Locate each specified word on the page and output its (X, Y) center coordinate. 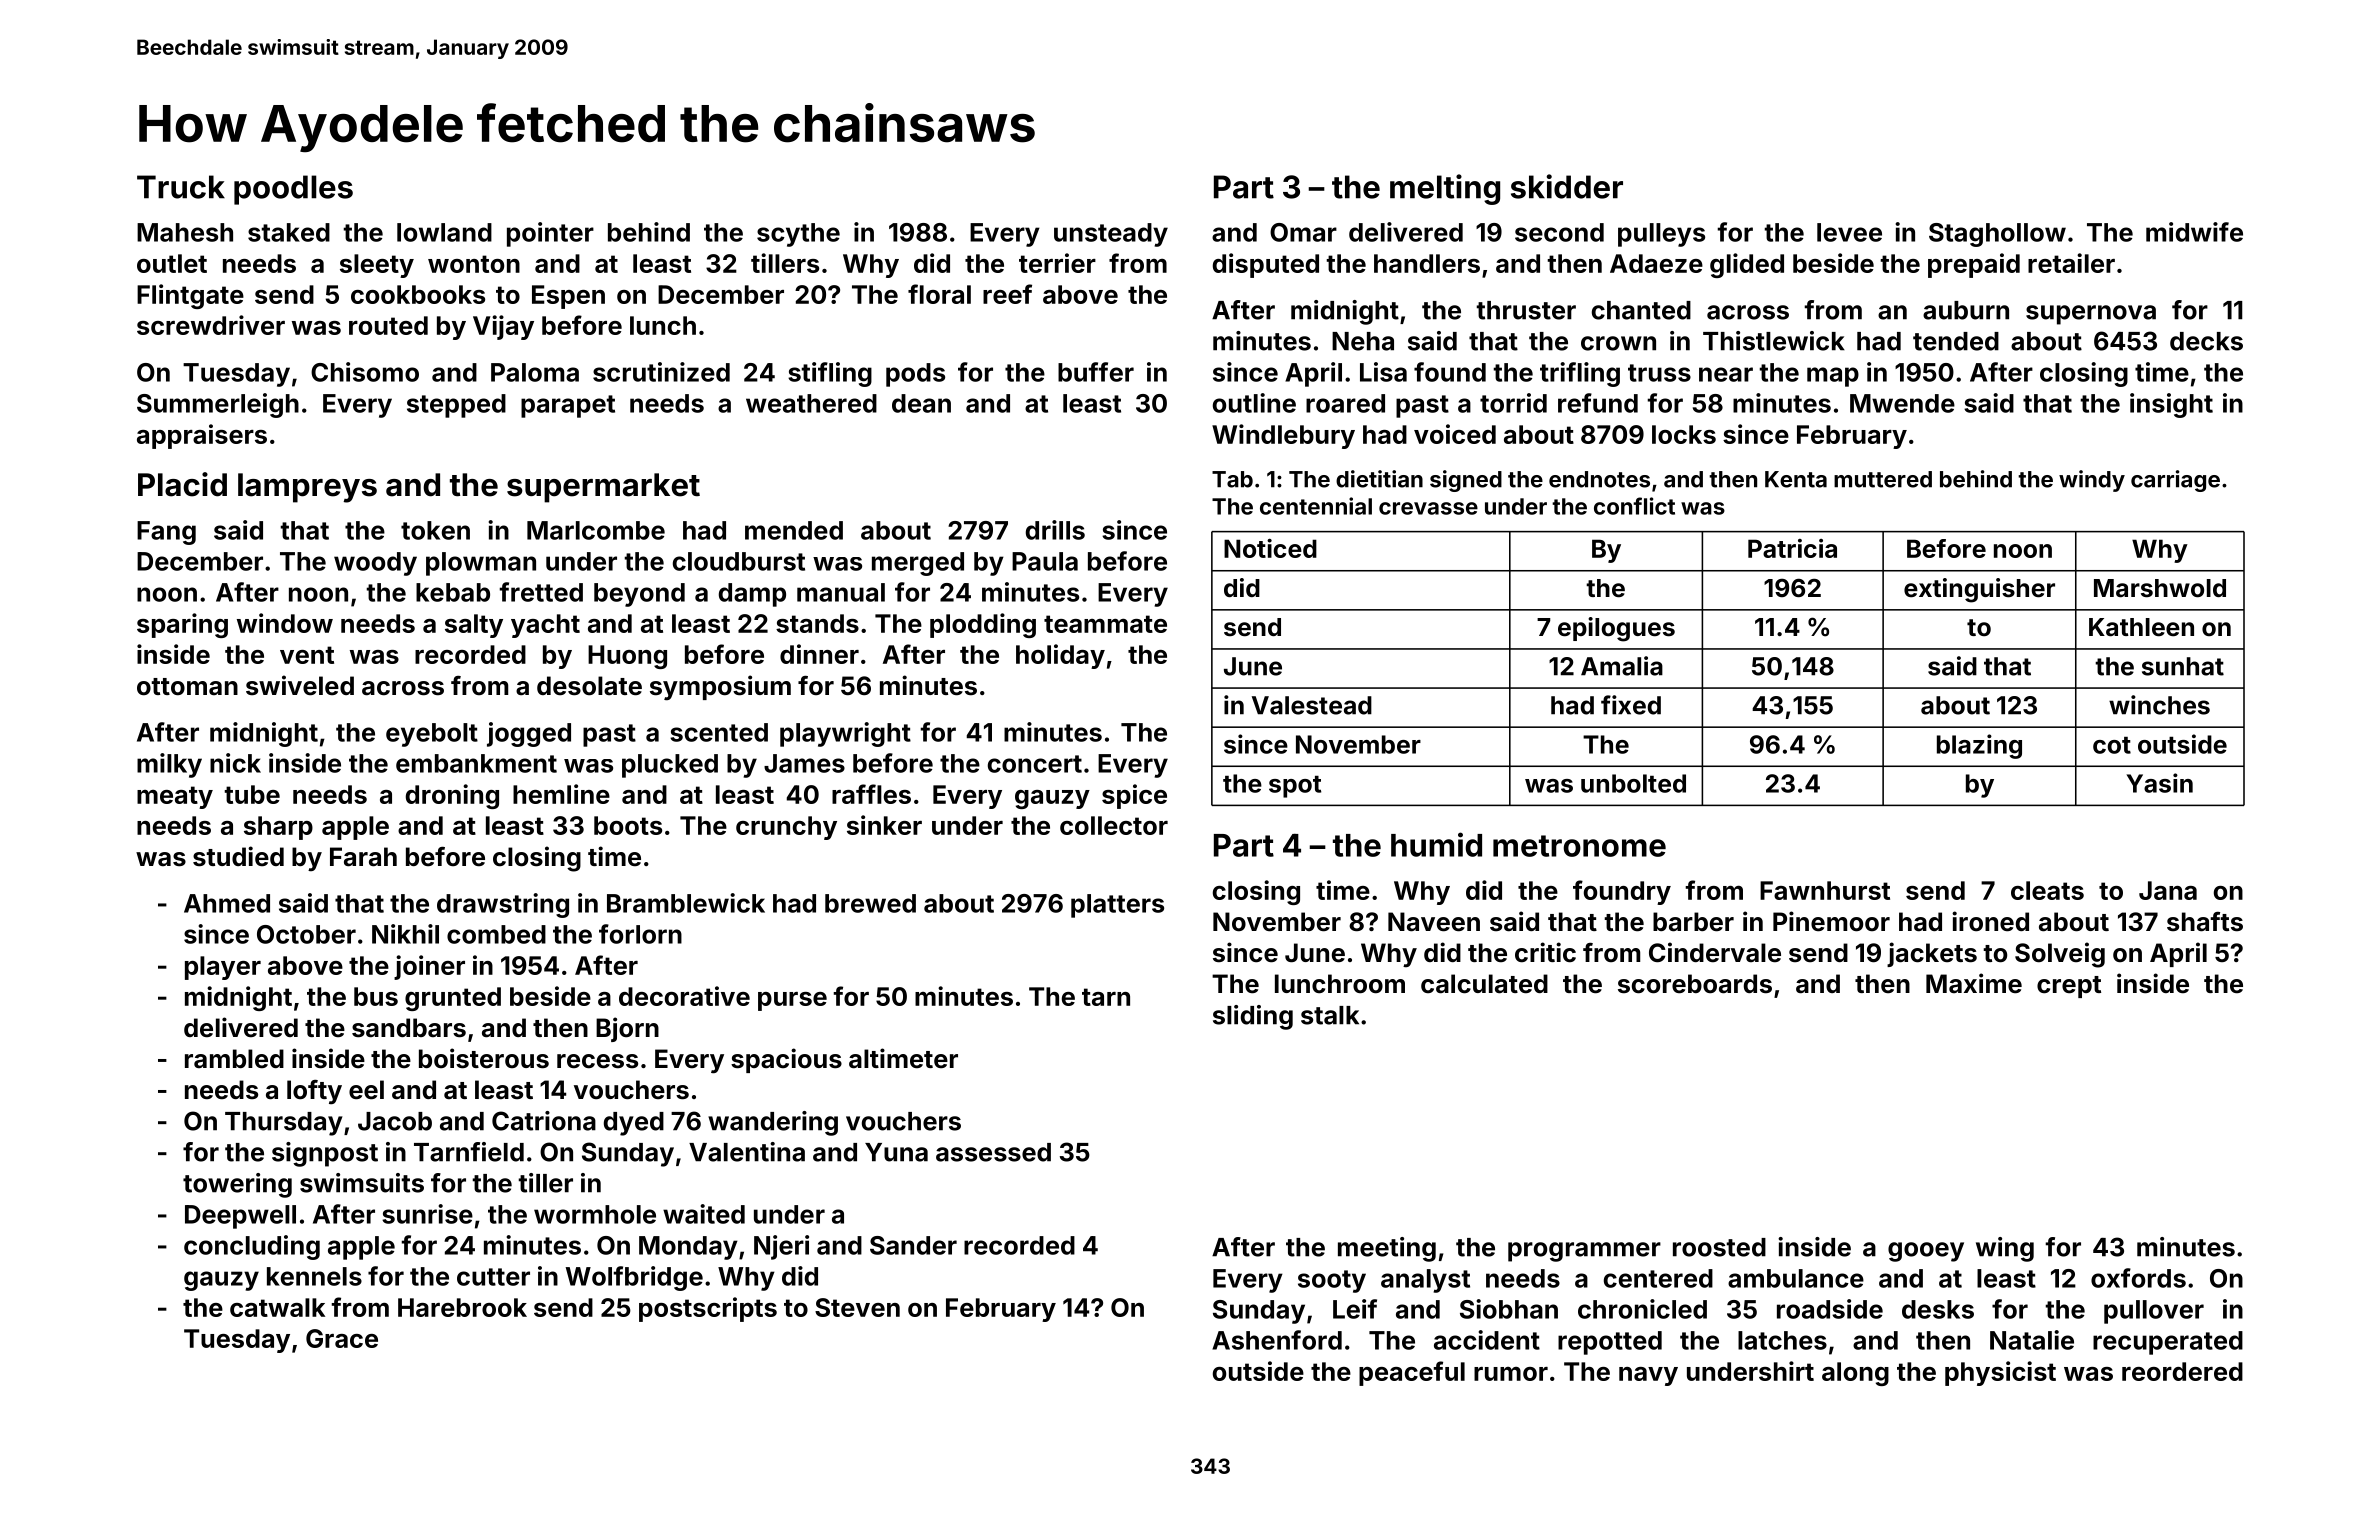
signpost (325, 1154)
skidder (1567, 186)
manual (841, 592)
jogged (529, 734)
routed (388, 325)
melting (1445, 189)
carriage (2175, 481)
